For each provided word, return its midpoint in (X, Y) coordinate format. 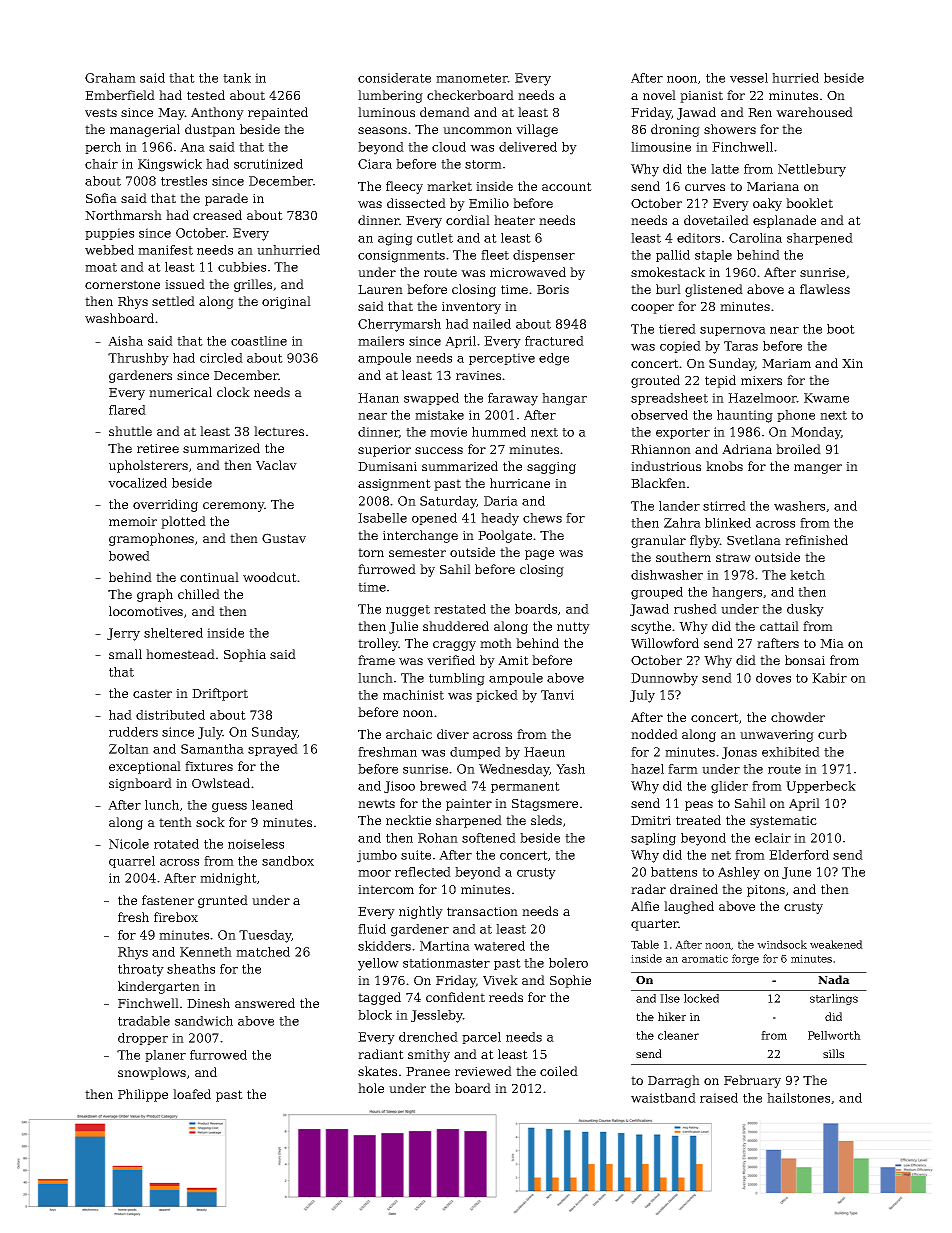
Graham (110, 78)
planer (165, 1056)
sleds (546, 820)
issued (185, 284)
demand (445, 112)
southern (683, 557)
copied (680, 347)
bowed (129, 556)
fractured (554, 341)
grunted (223, 901)
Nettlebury (812, 170)
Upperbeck (821, 787)
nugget (408, 611)
